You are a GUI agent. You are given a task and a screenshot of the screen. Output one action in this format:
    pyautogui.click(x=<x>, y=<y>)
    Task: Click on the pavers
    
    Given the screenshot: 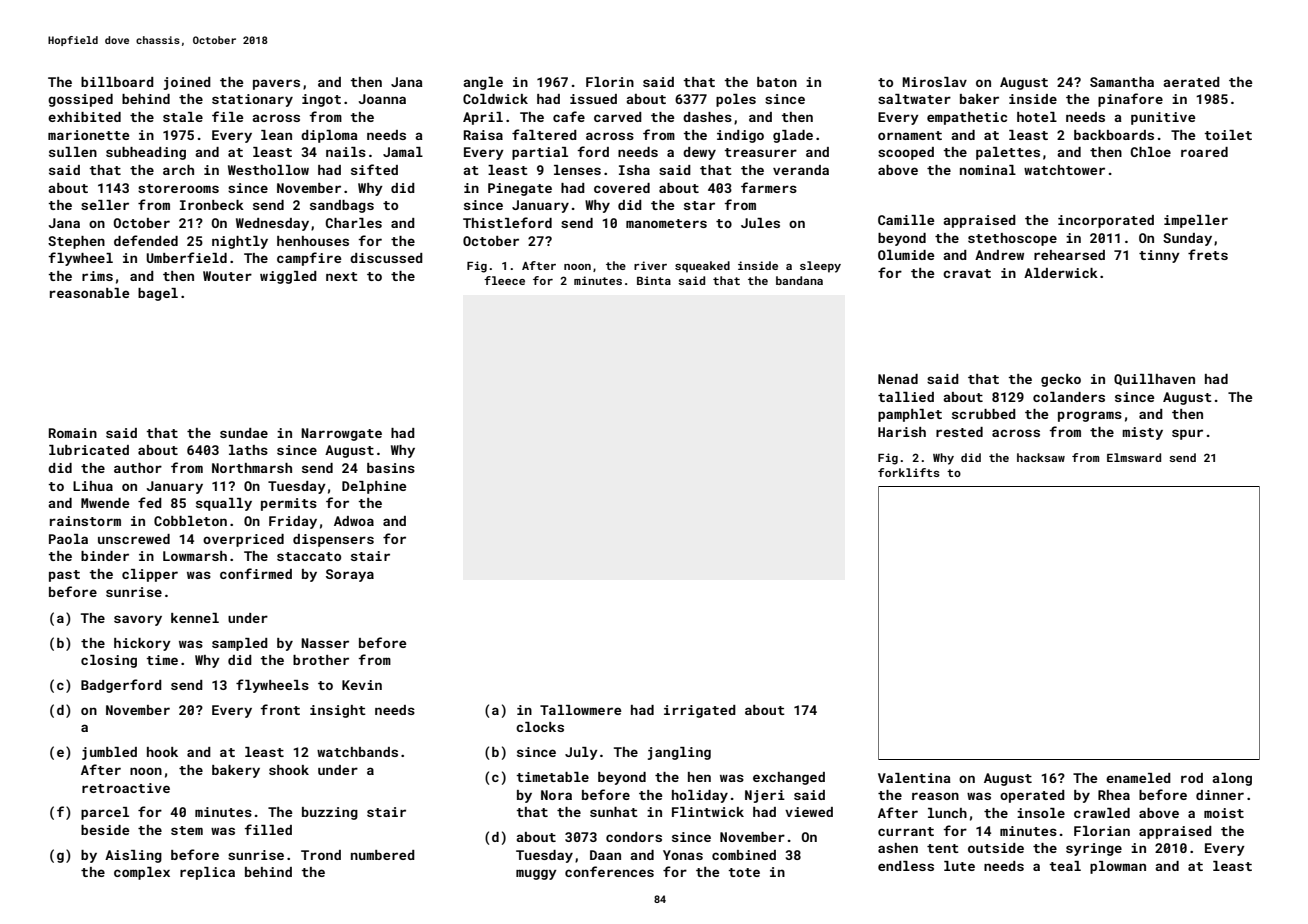 What is the action you would take?
    pyautogui.click(x=276, y=84)
